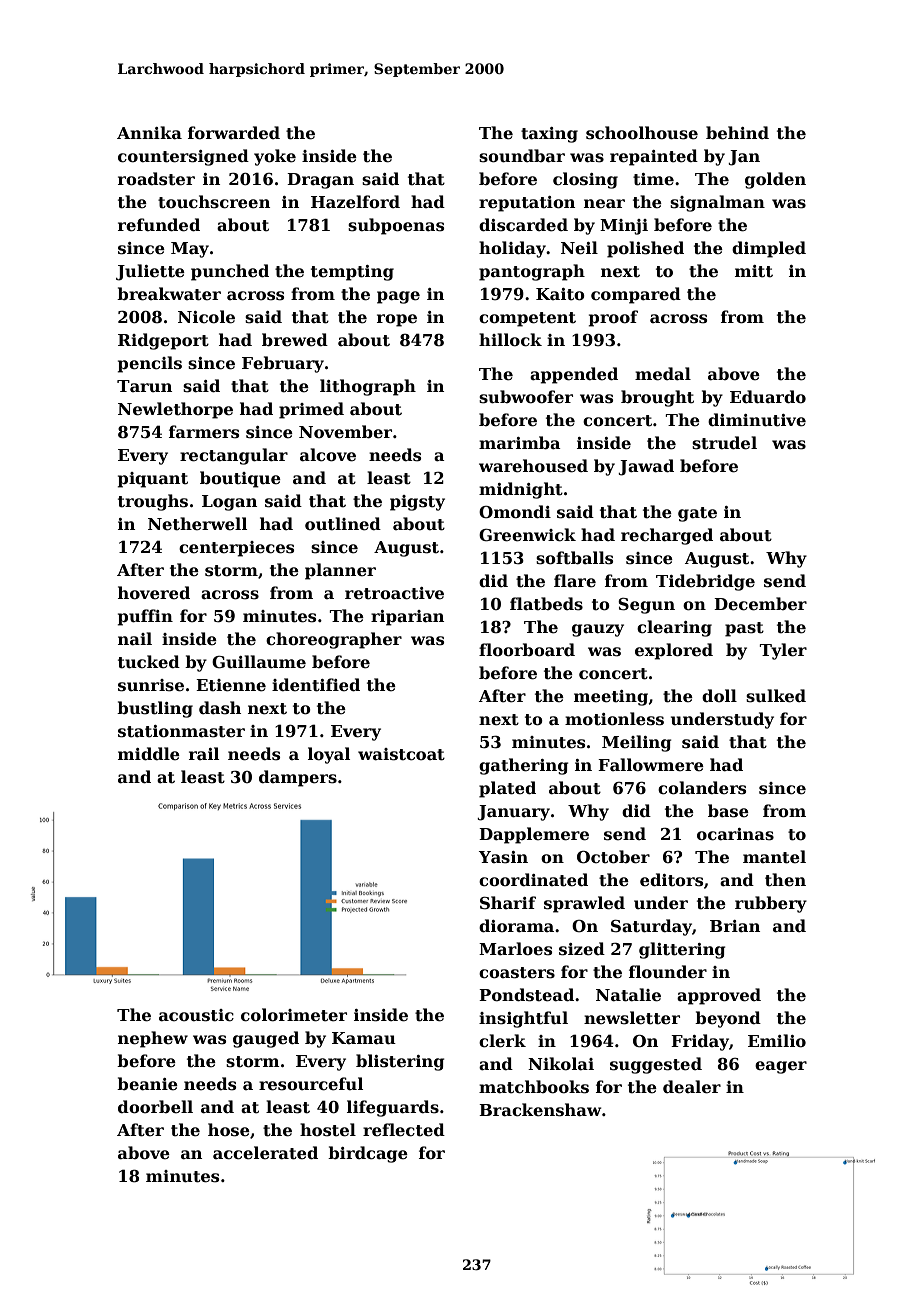  I want to click on punched, so click(230, 272).
